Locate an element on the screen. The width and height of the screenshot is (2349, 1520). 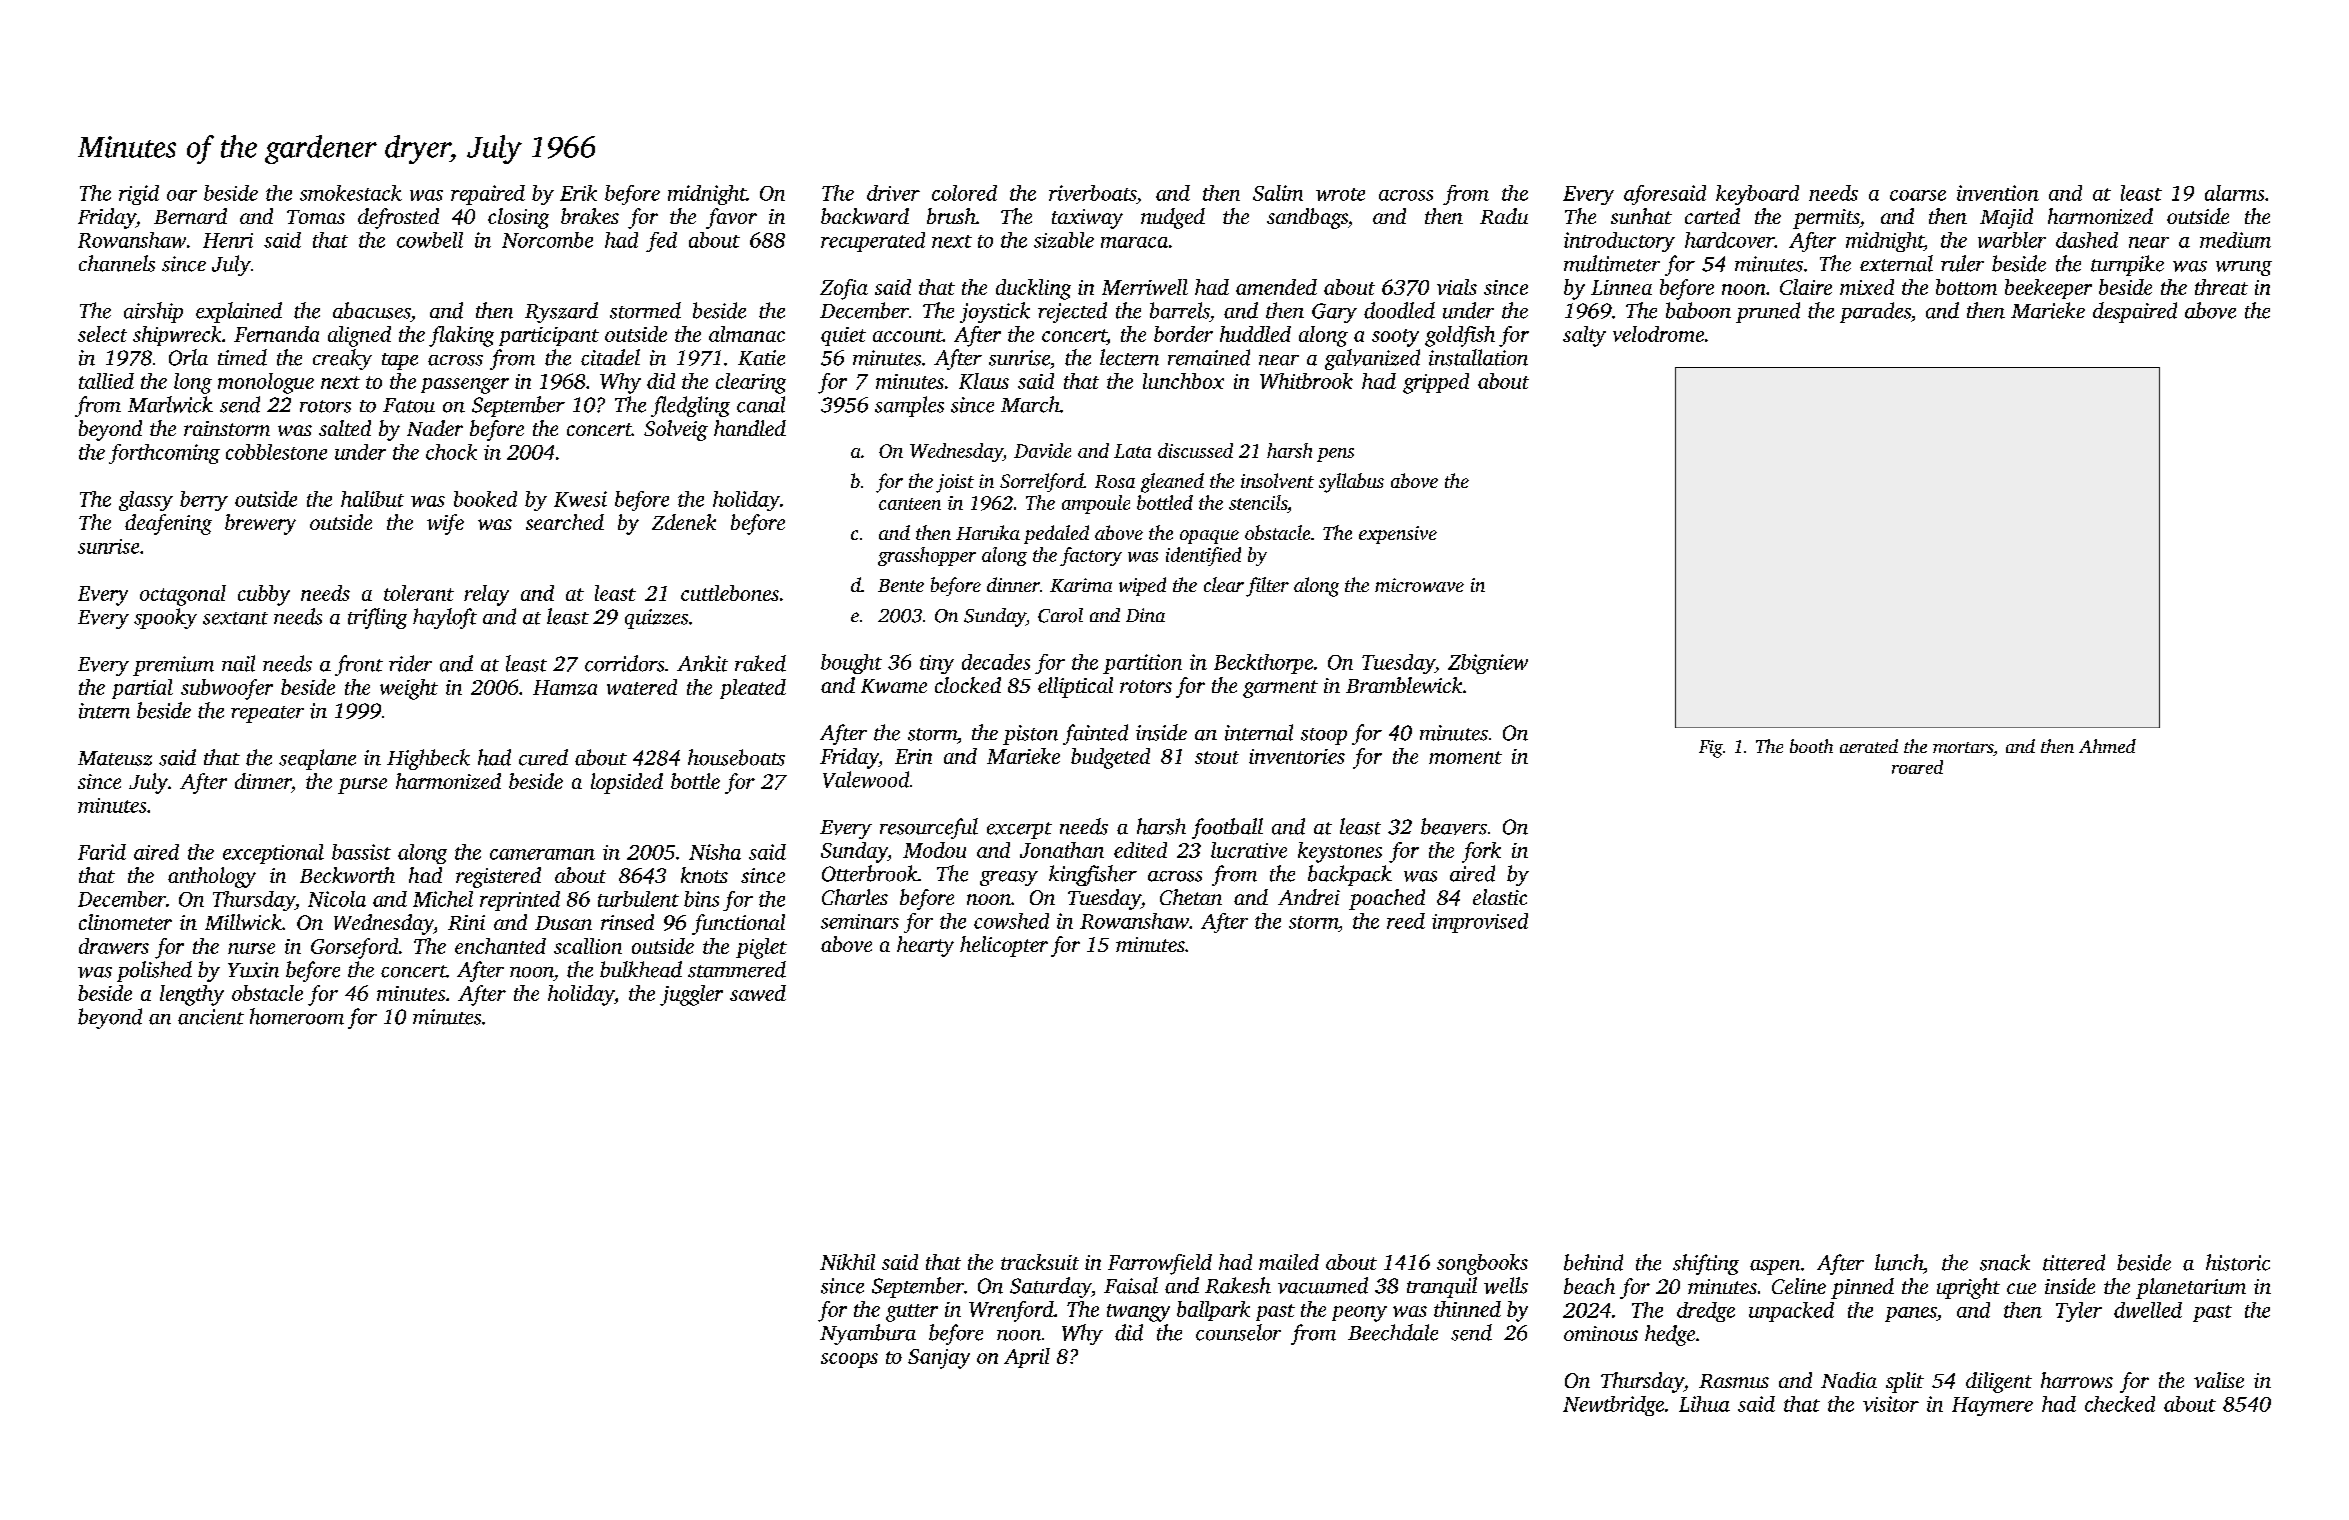
wrung is located at coordinates (2244, 268).
